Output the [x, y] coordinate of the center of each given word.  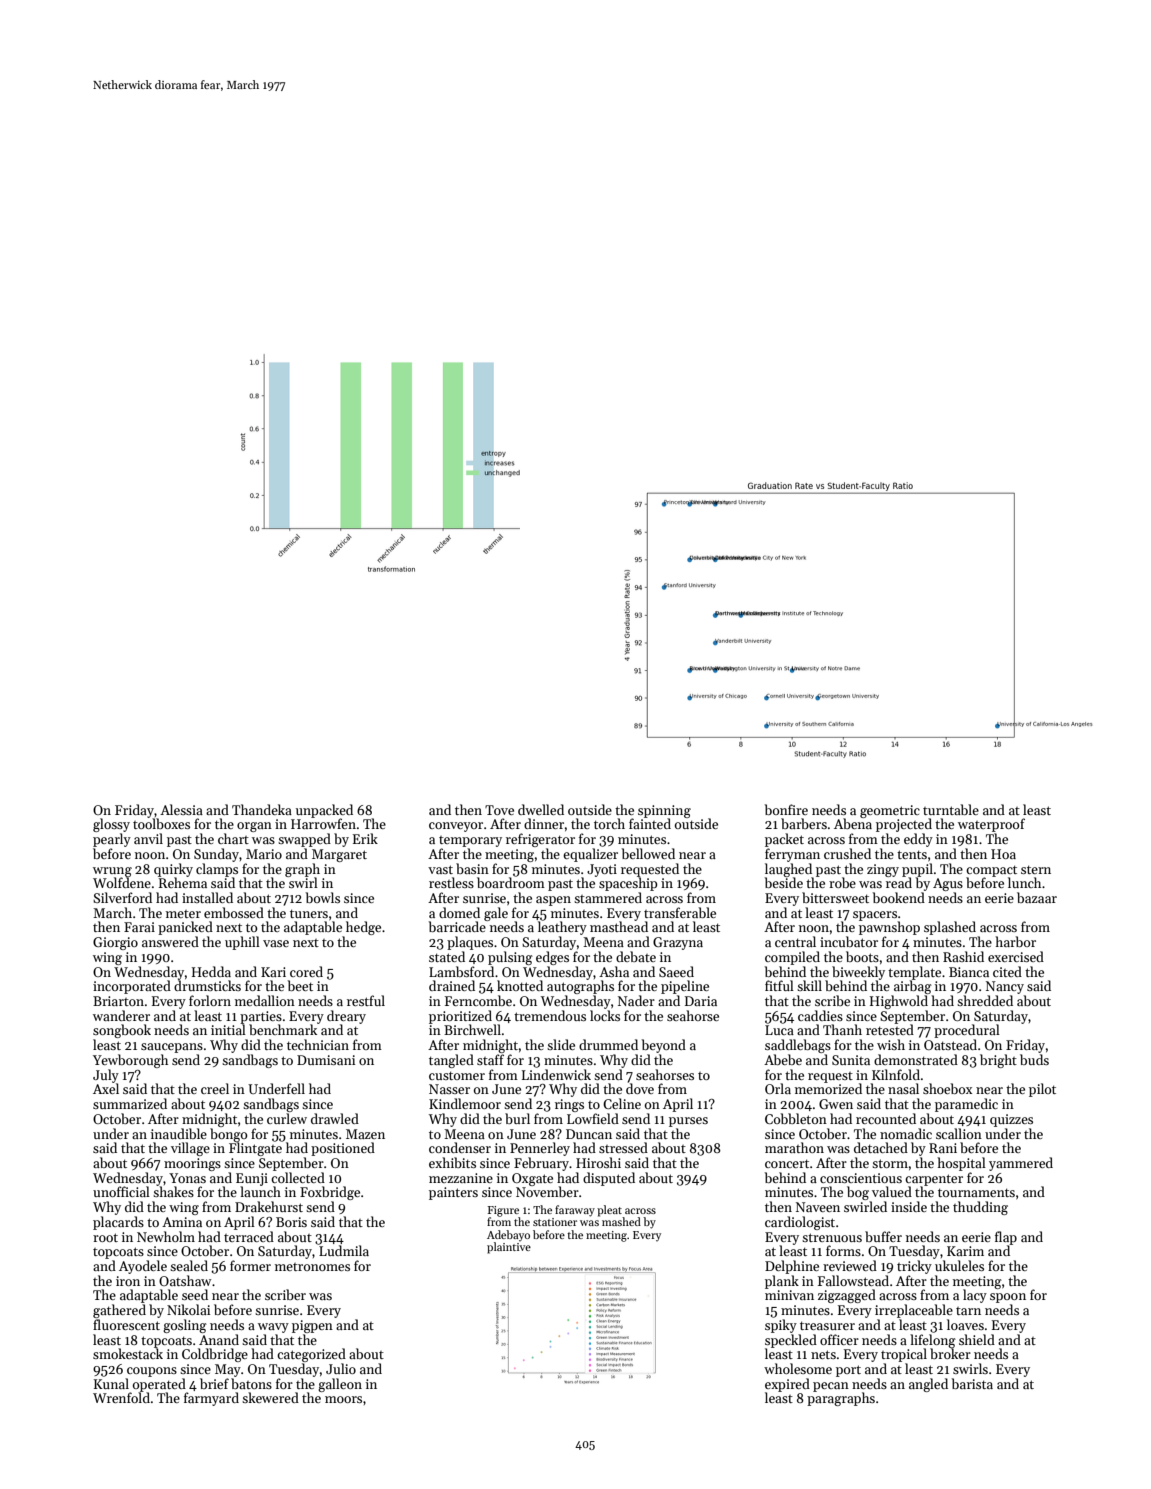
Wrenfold [121, 1397]
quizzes [1011, 1120]
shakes [173, 1191]
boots [862, 956]
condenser [460, 1147]
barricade [457, 926]
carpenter [934, 1180]
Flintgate [255, 1149]
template [914, 973]
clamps [217, 870]
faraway [575, 1211]
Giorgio [115, 943]
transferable [680, 912]
